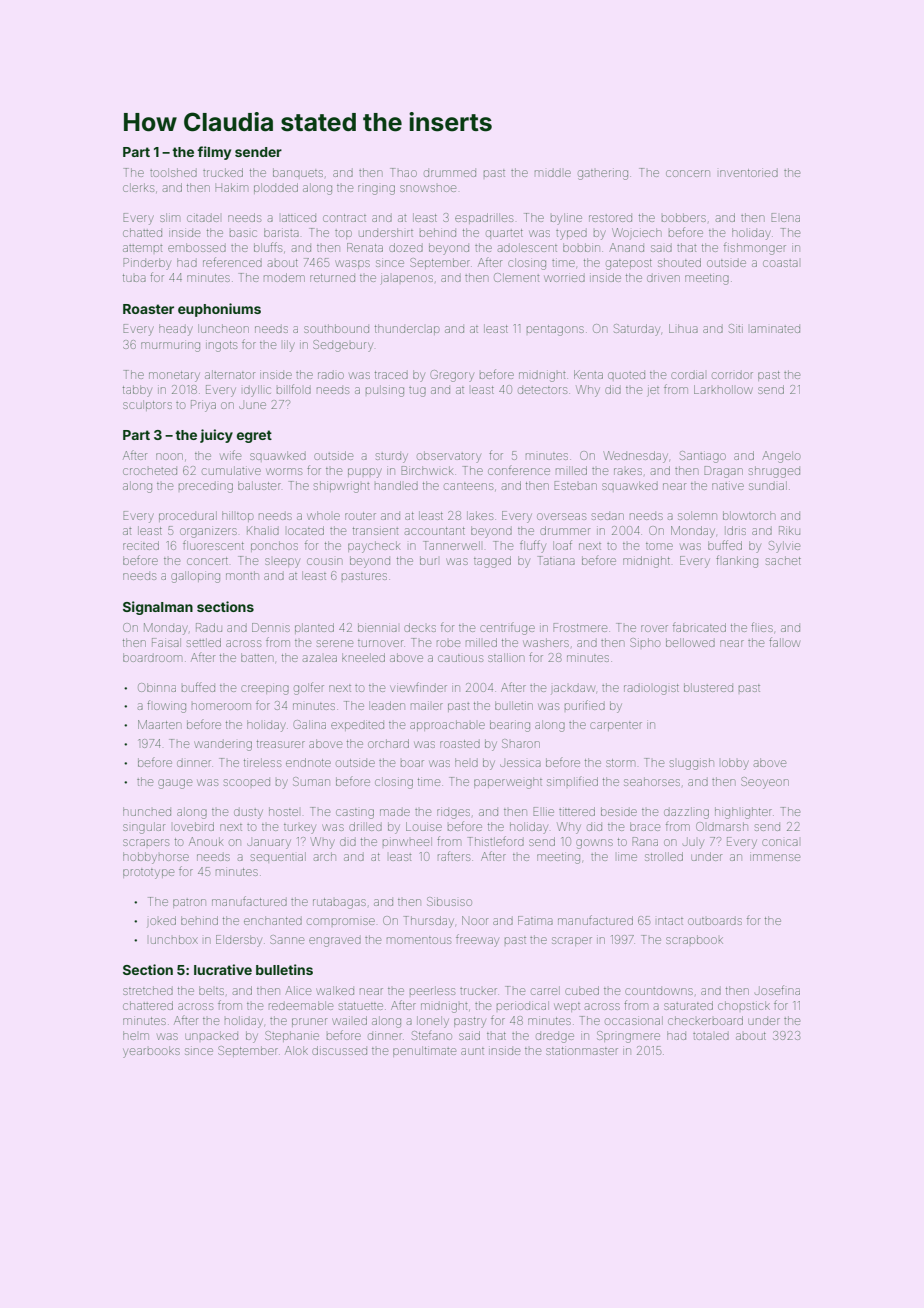 The height and width of the screenshot is (1308, 924). Describe the element at coordinates (755, 249) in the screenshot. I see `fishmonger` at that location.
